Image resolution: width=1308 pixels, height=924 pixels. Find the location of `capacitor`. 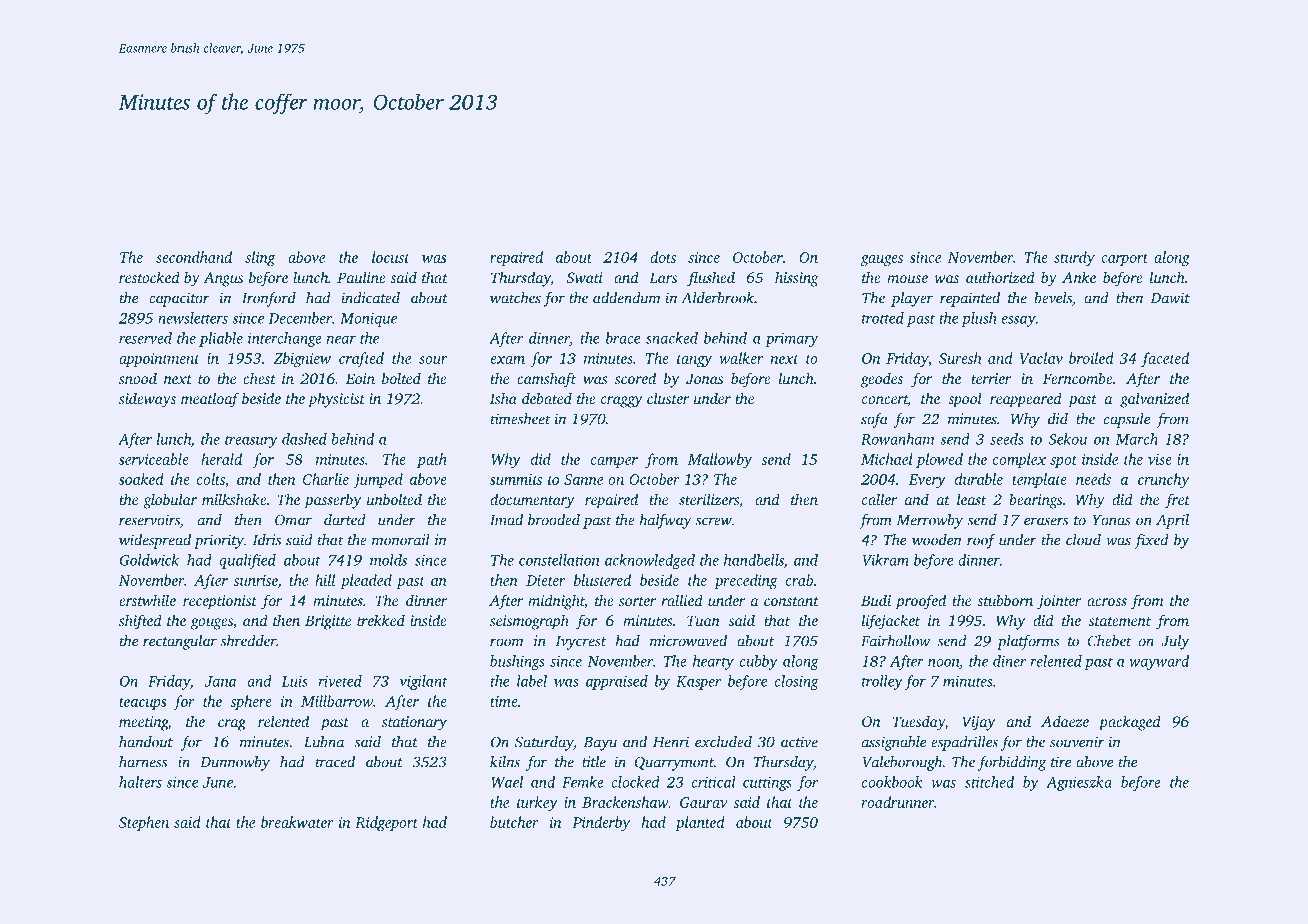

capacitor is located at coordinates (179, 299).
